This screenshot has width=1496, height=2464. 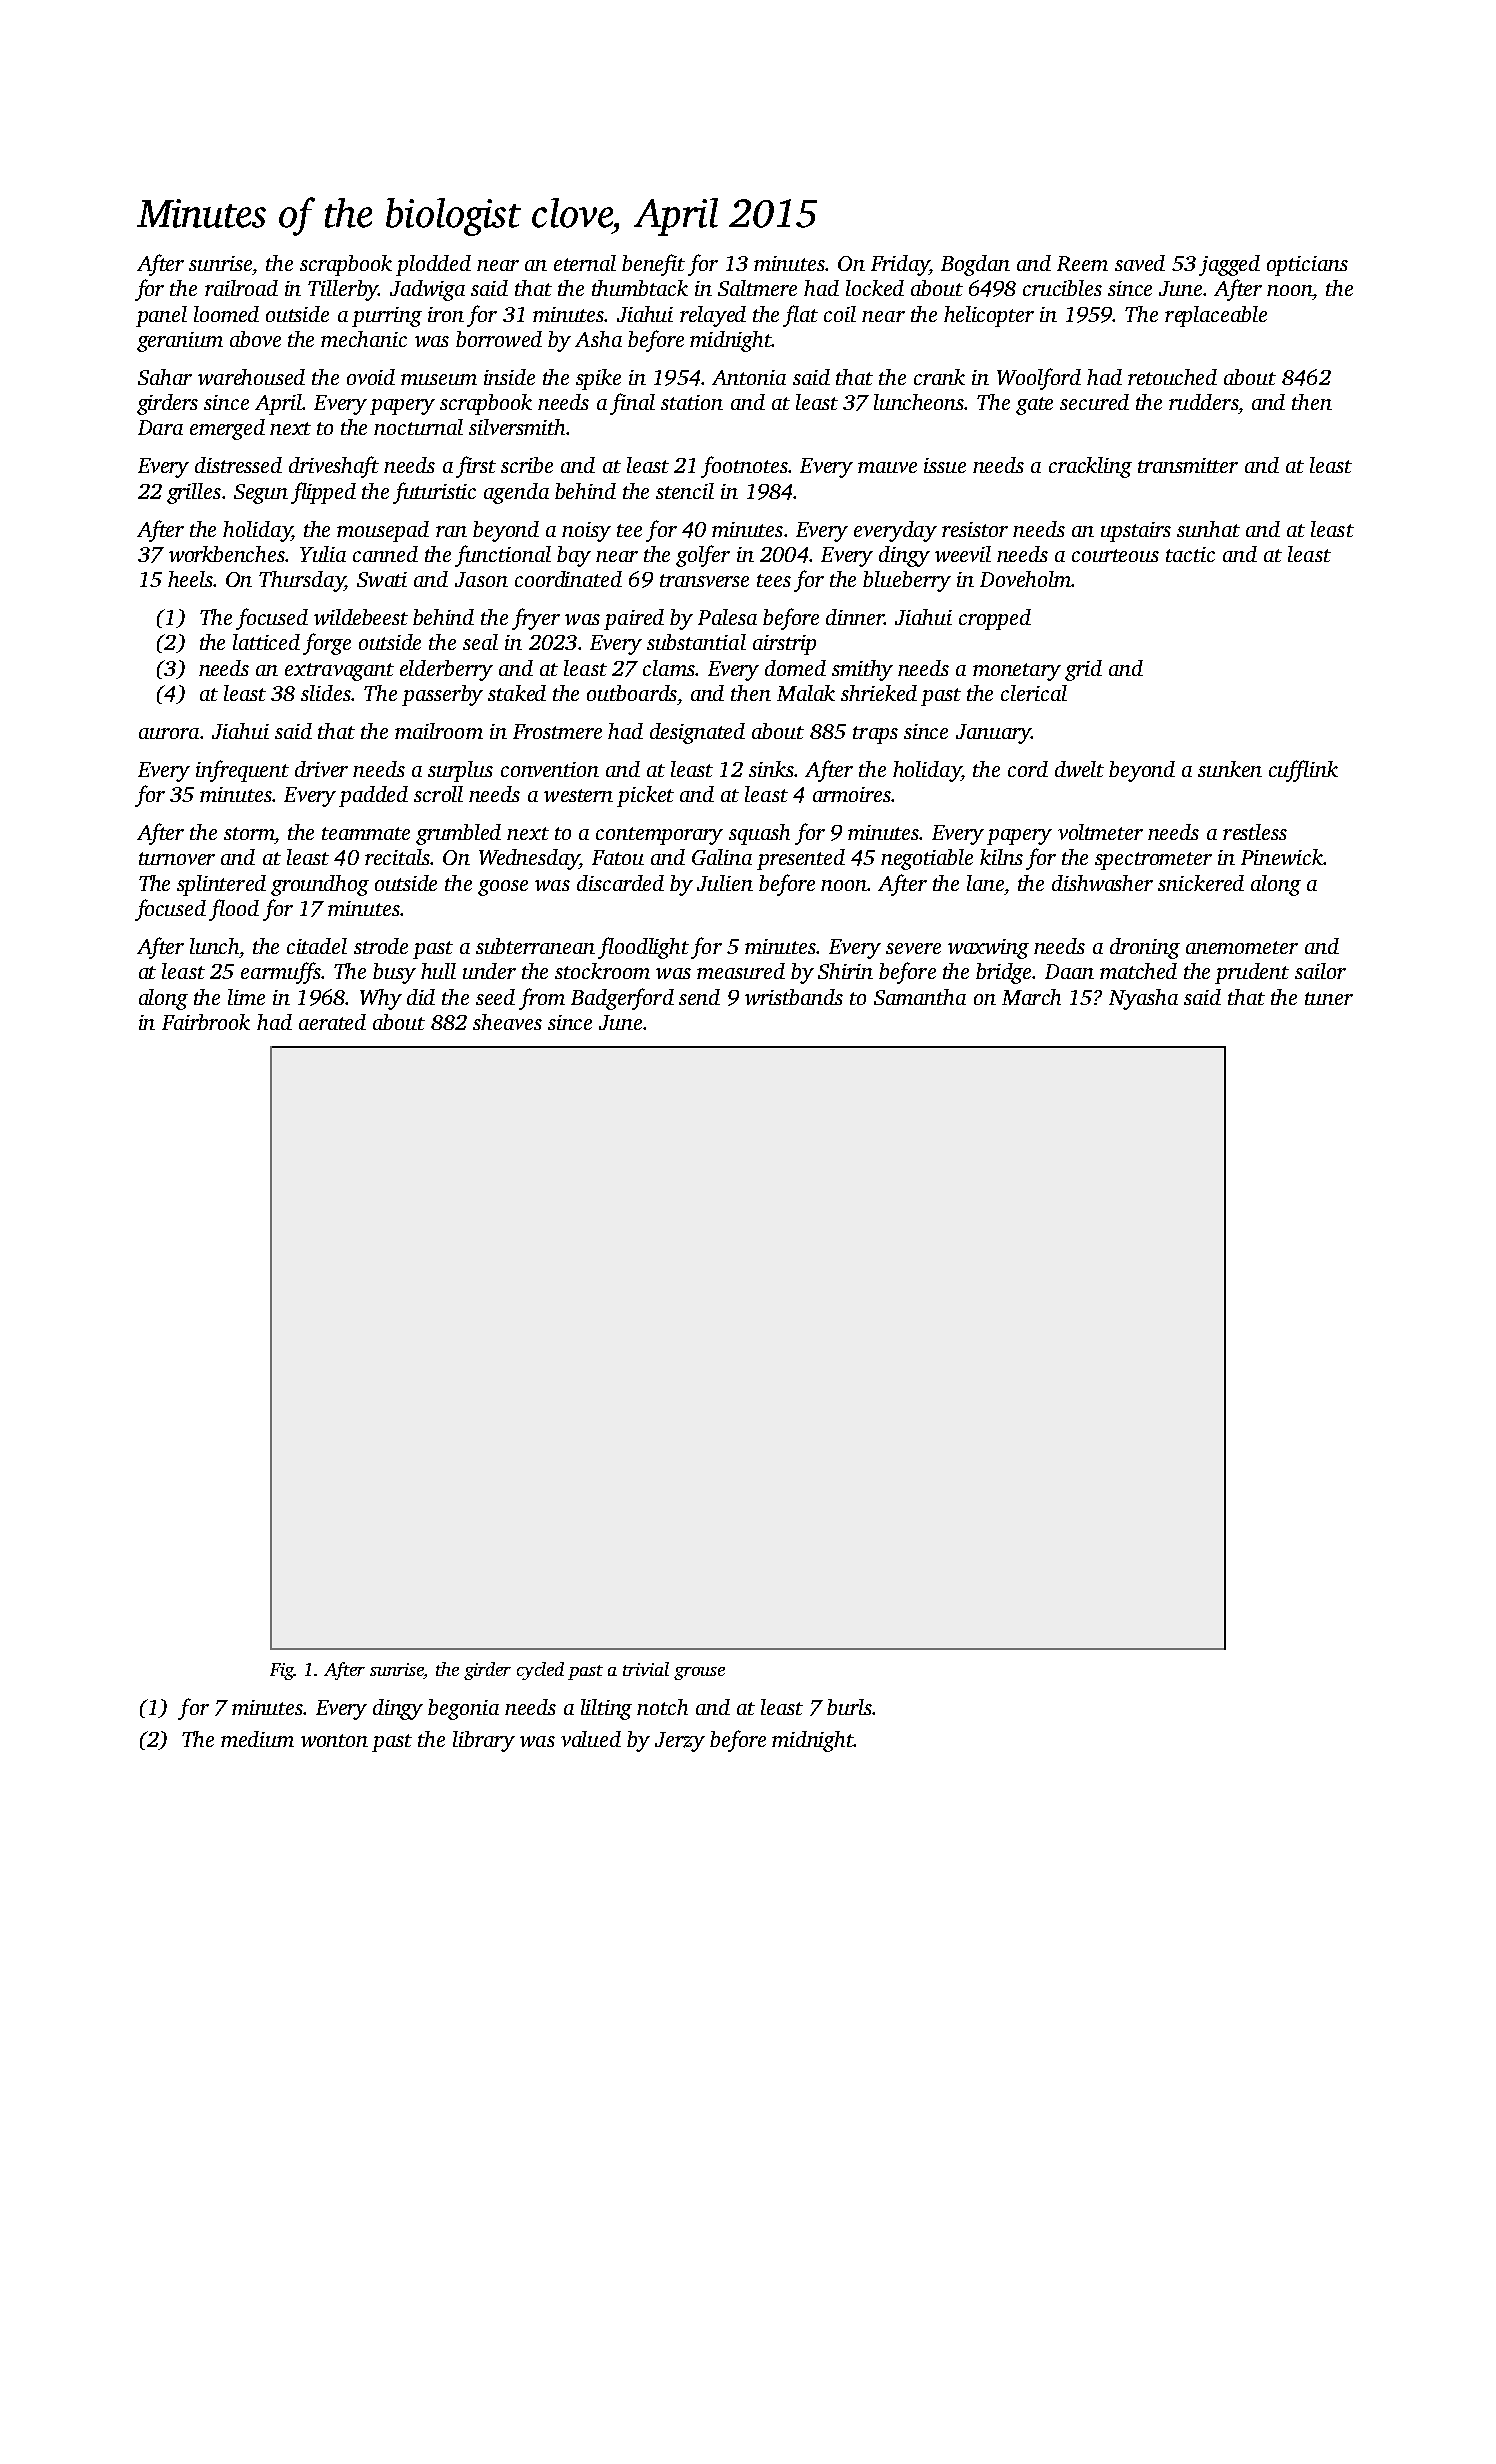 I want to click on grouse, so click(x=699, y=1673).
